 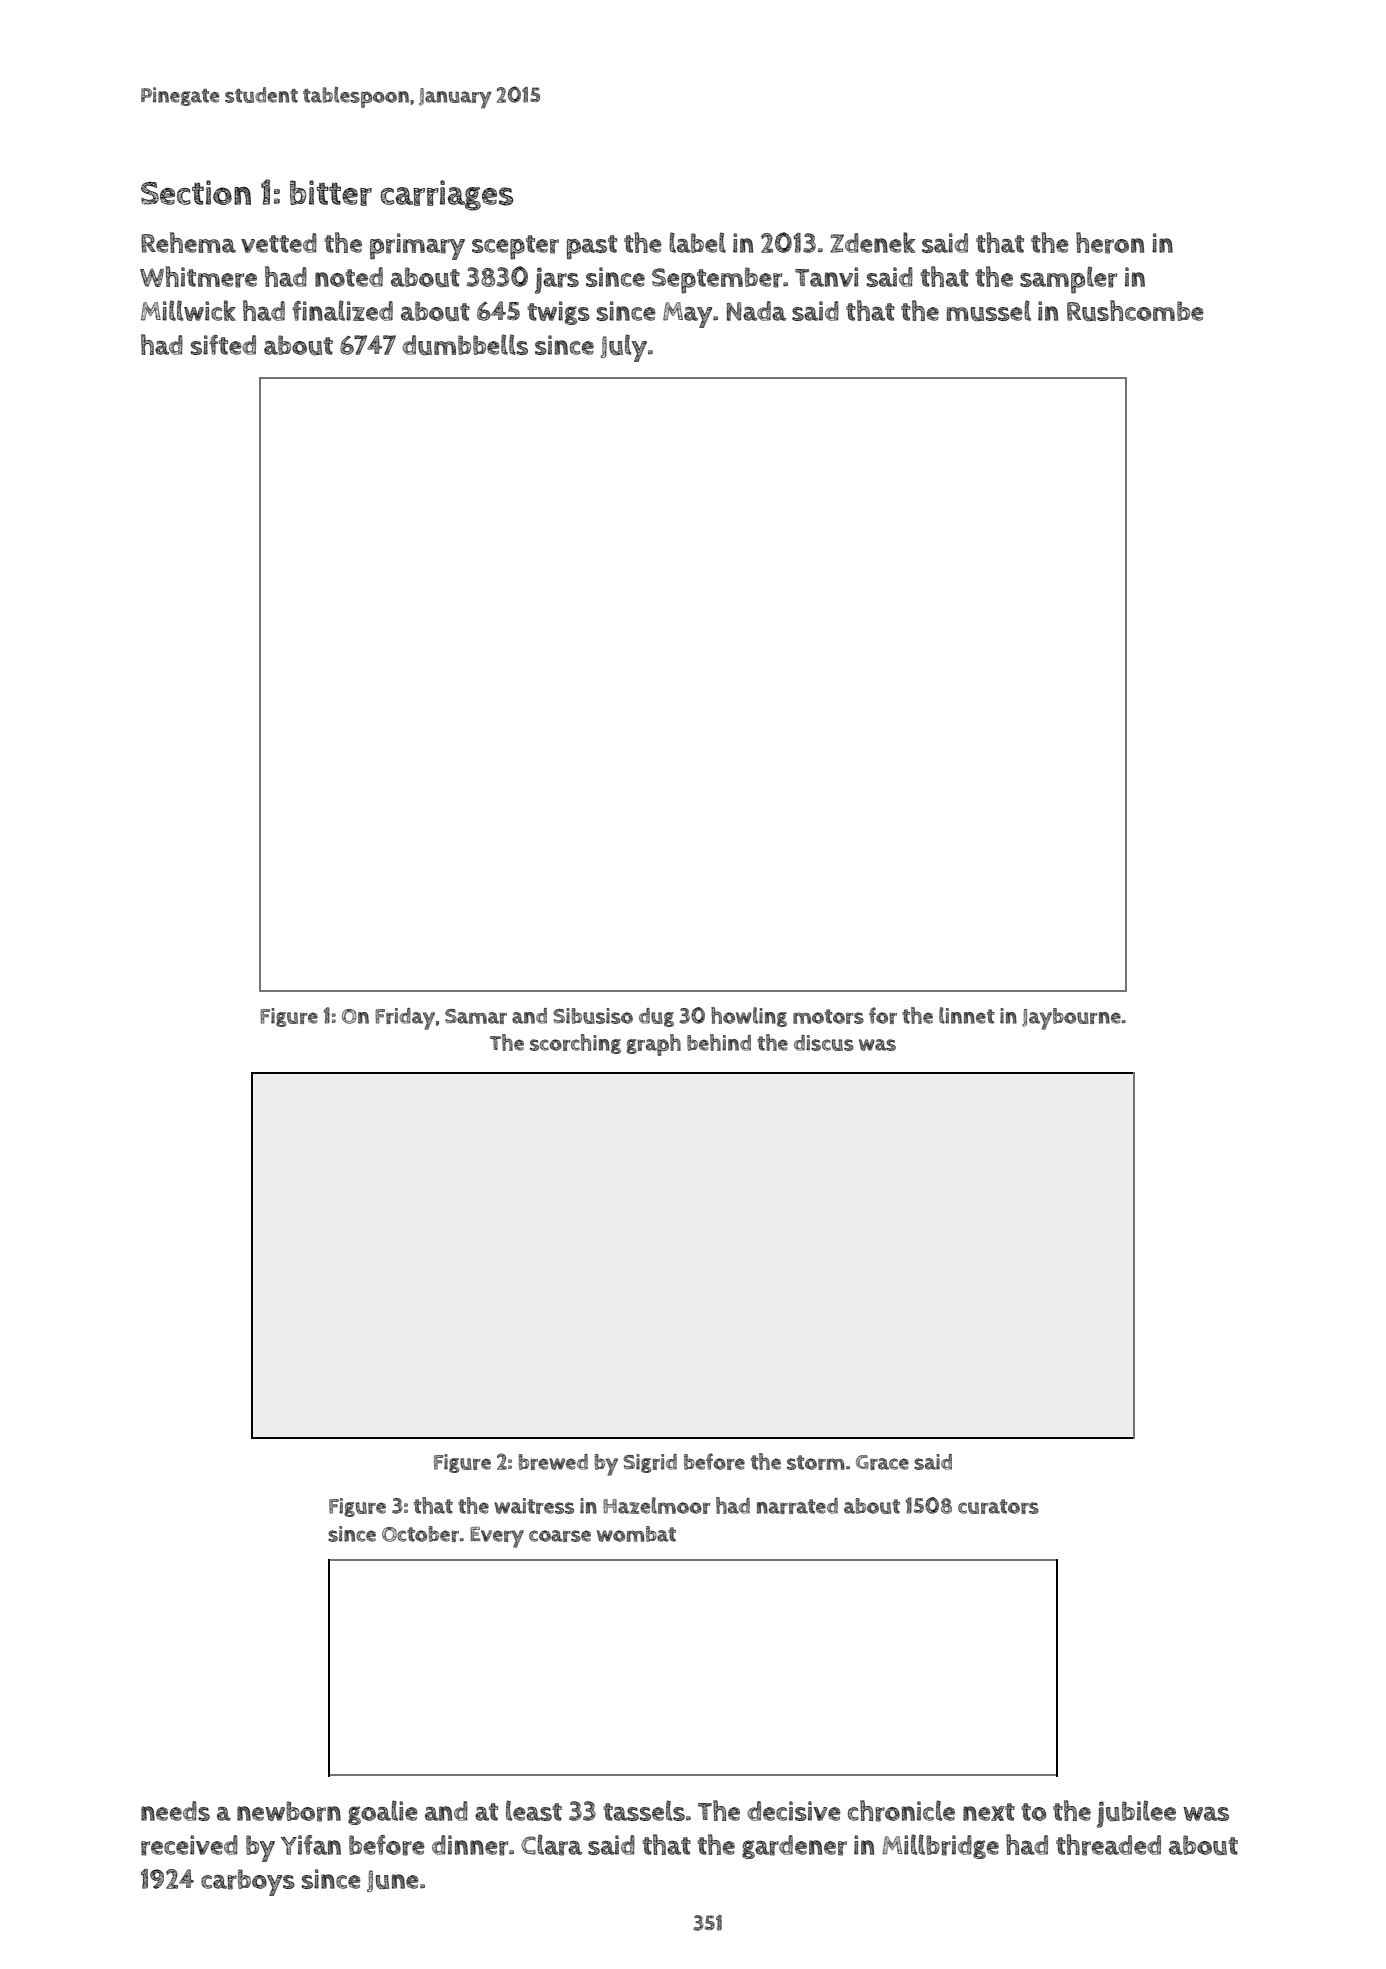 What do you see at coordinates (698, 242) in the page?
I see `label` at bounding box center [698, 242].
